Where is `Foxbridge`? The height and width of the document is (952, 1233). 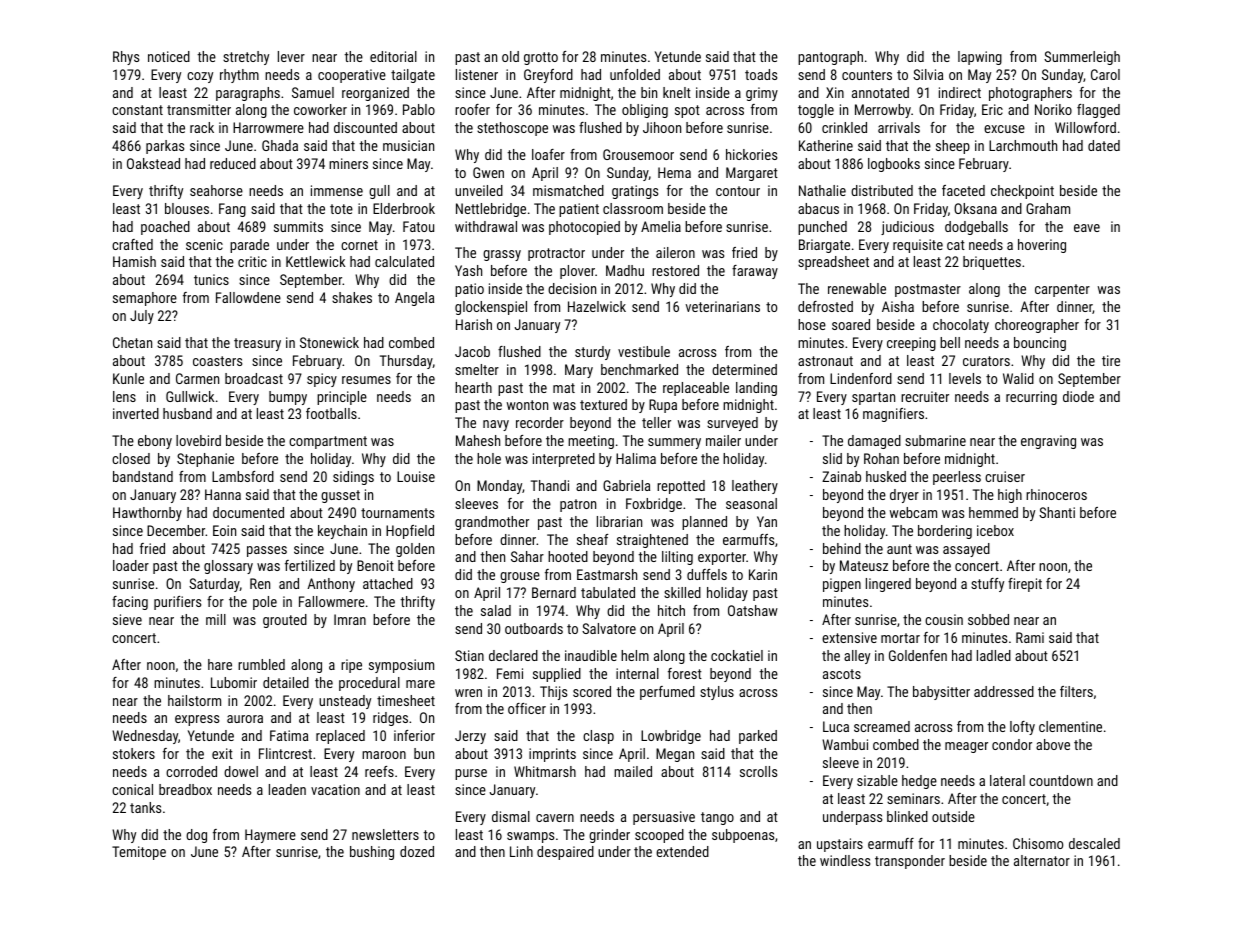
Foxbridge is located at coordinates (654, 505).
